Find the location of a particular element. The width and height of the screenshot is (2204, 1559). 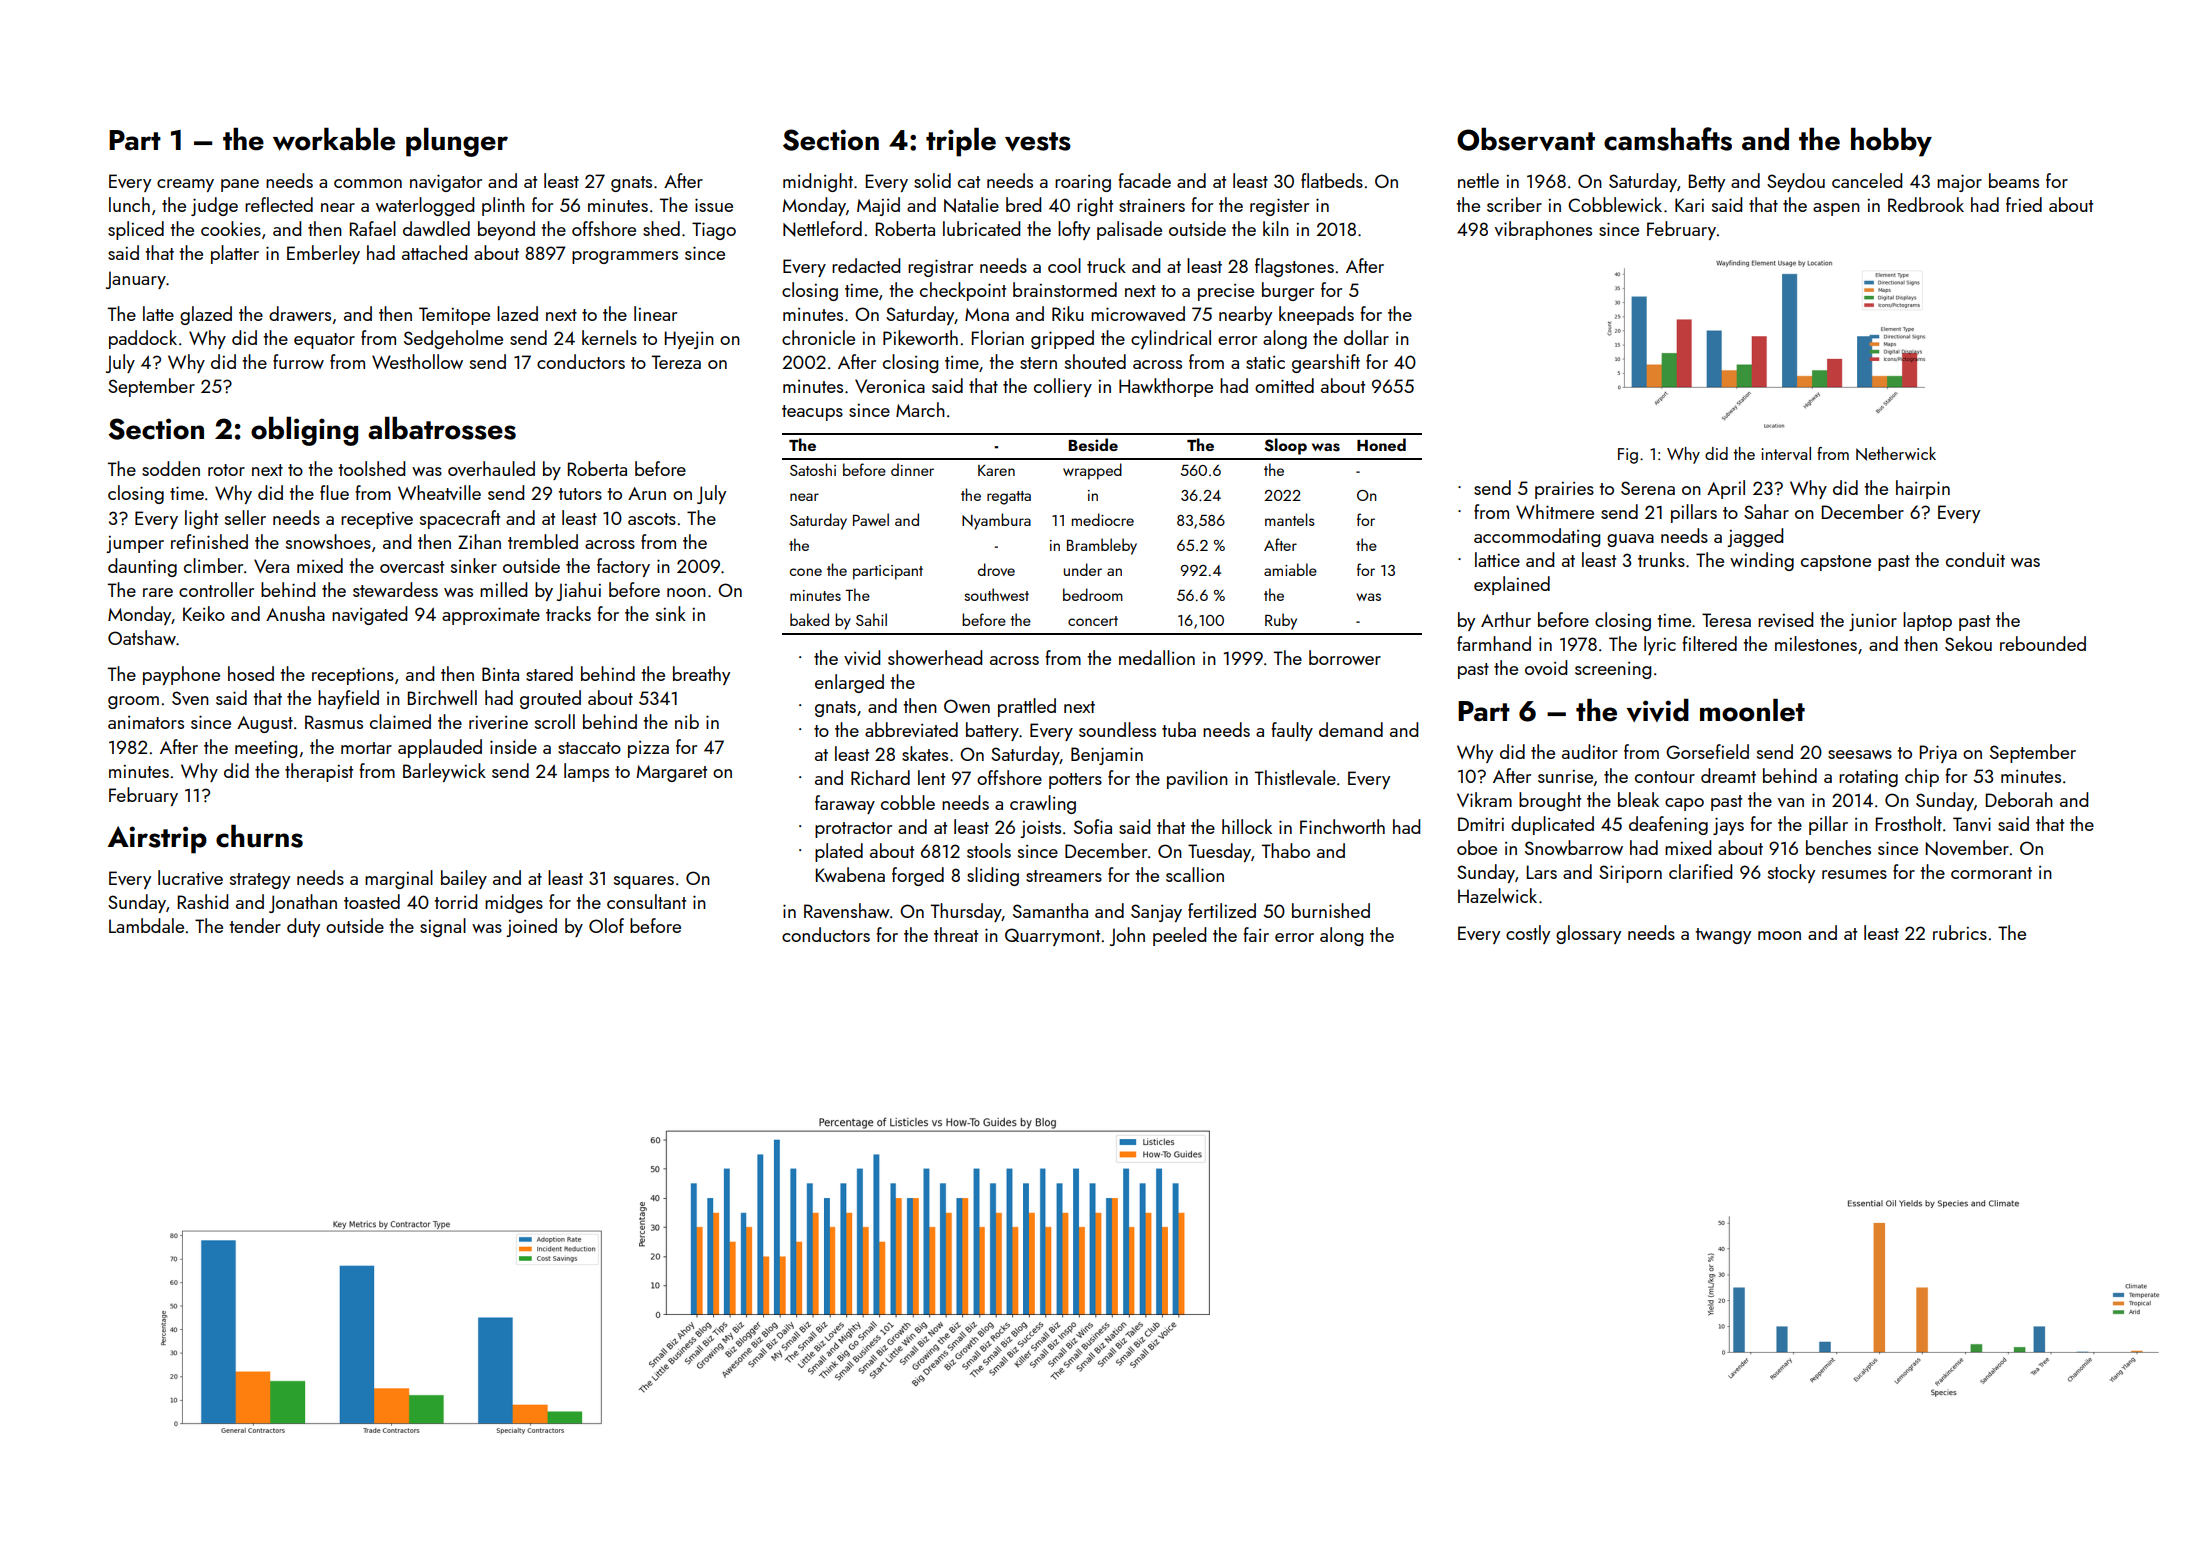

Observant is located at coordinates (1526, 139).
